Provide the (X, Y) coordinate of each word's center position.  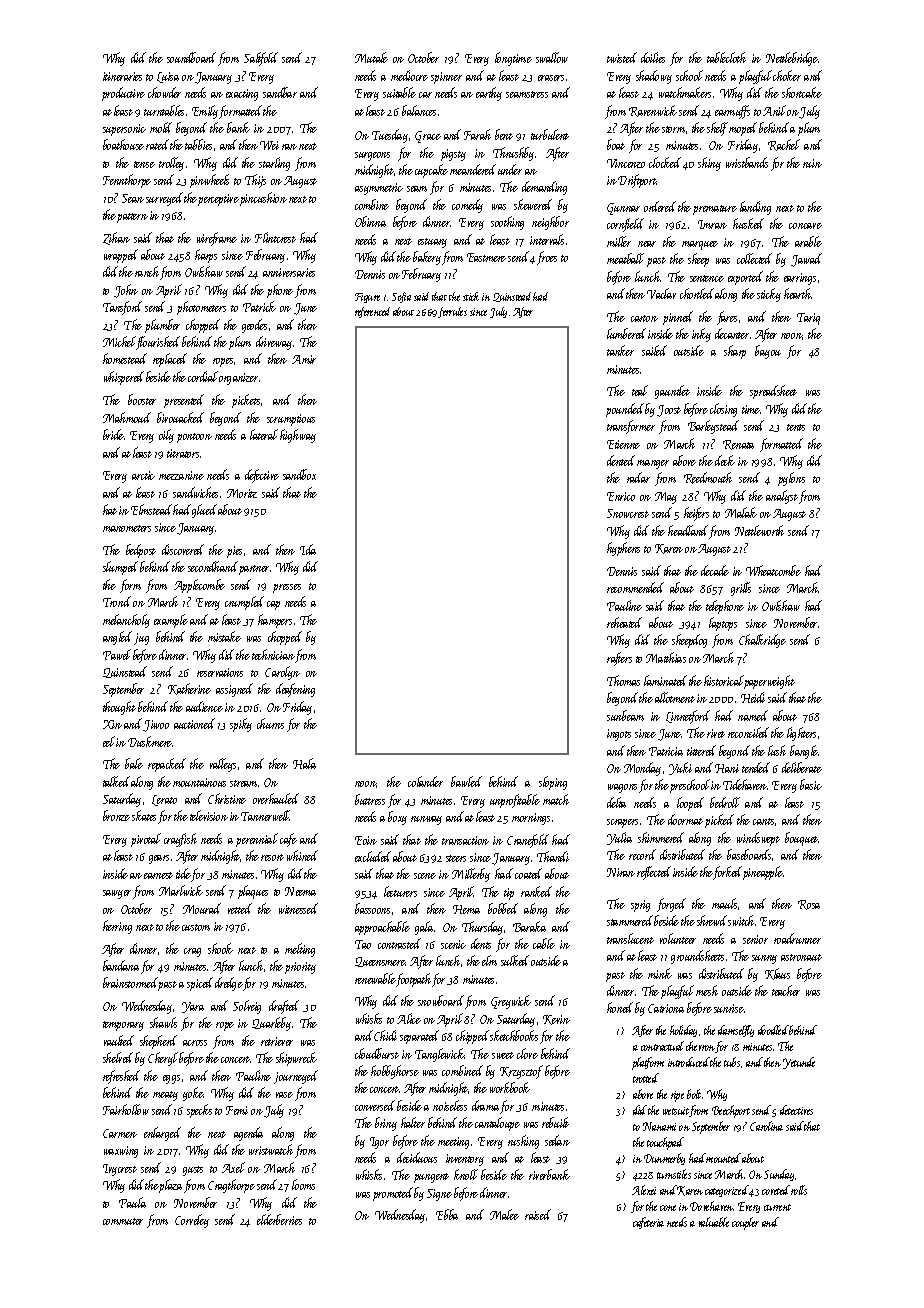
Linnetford (688, 717)
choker (787, 75)
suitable (399, 92)
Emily (205, 112)
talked (116, 781)
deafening (295, 690)
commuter (123, 1221)
